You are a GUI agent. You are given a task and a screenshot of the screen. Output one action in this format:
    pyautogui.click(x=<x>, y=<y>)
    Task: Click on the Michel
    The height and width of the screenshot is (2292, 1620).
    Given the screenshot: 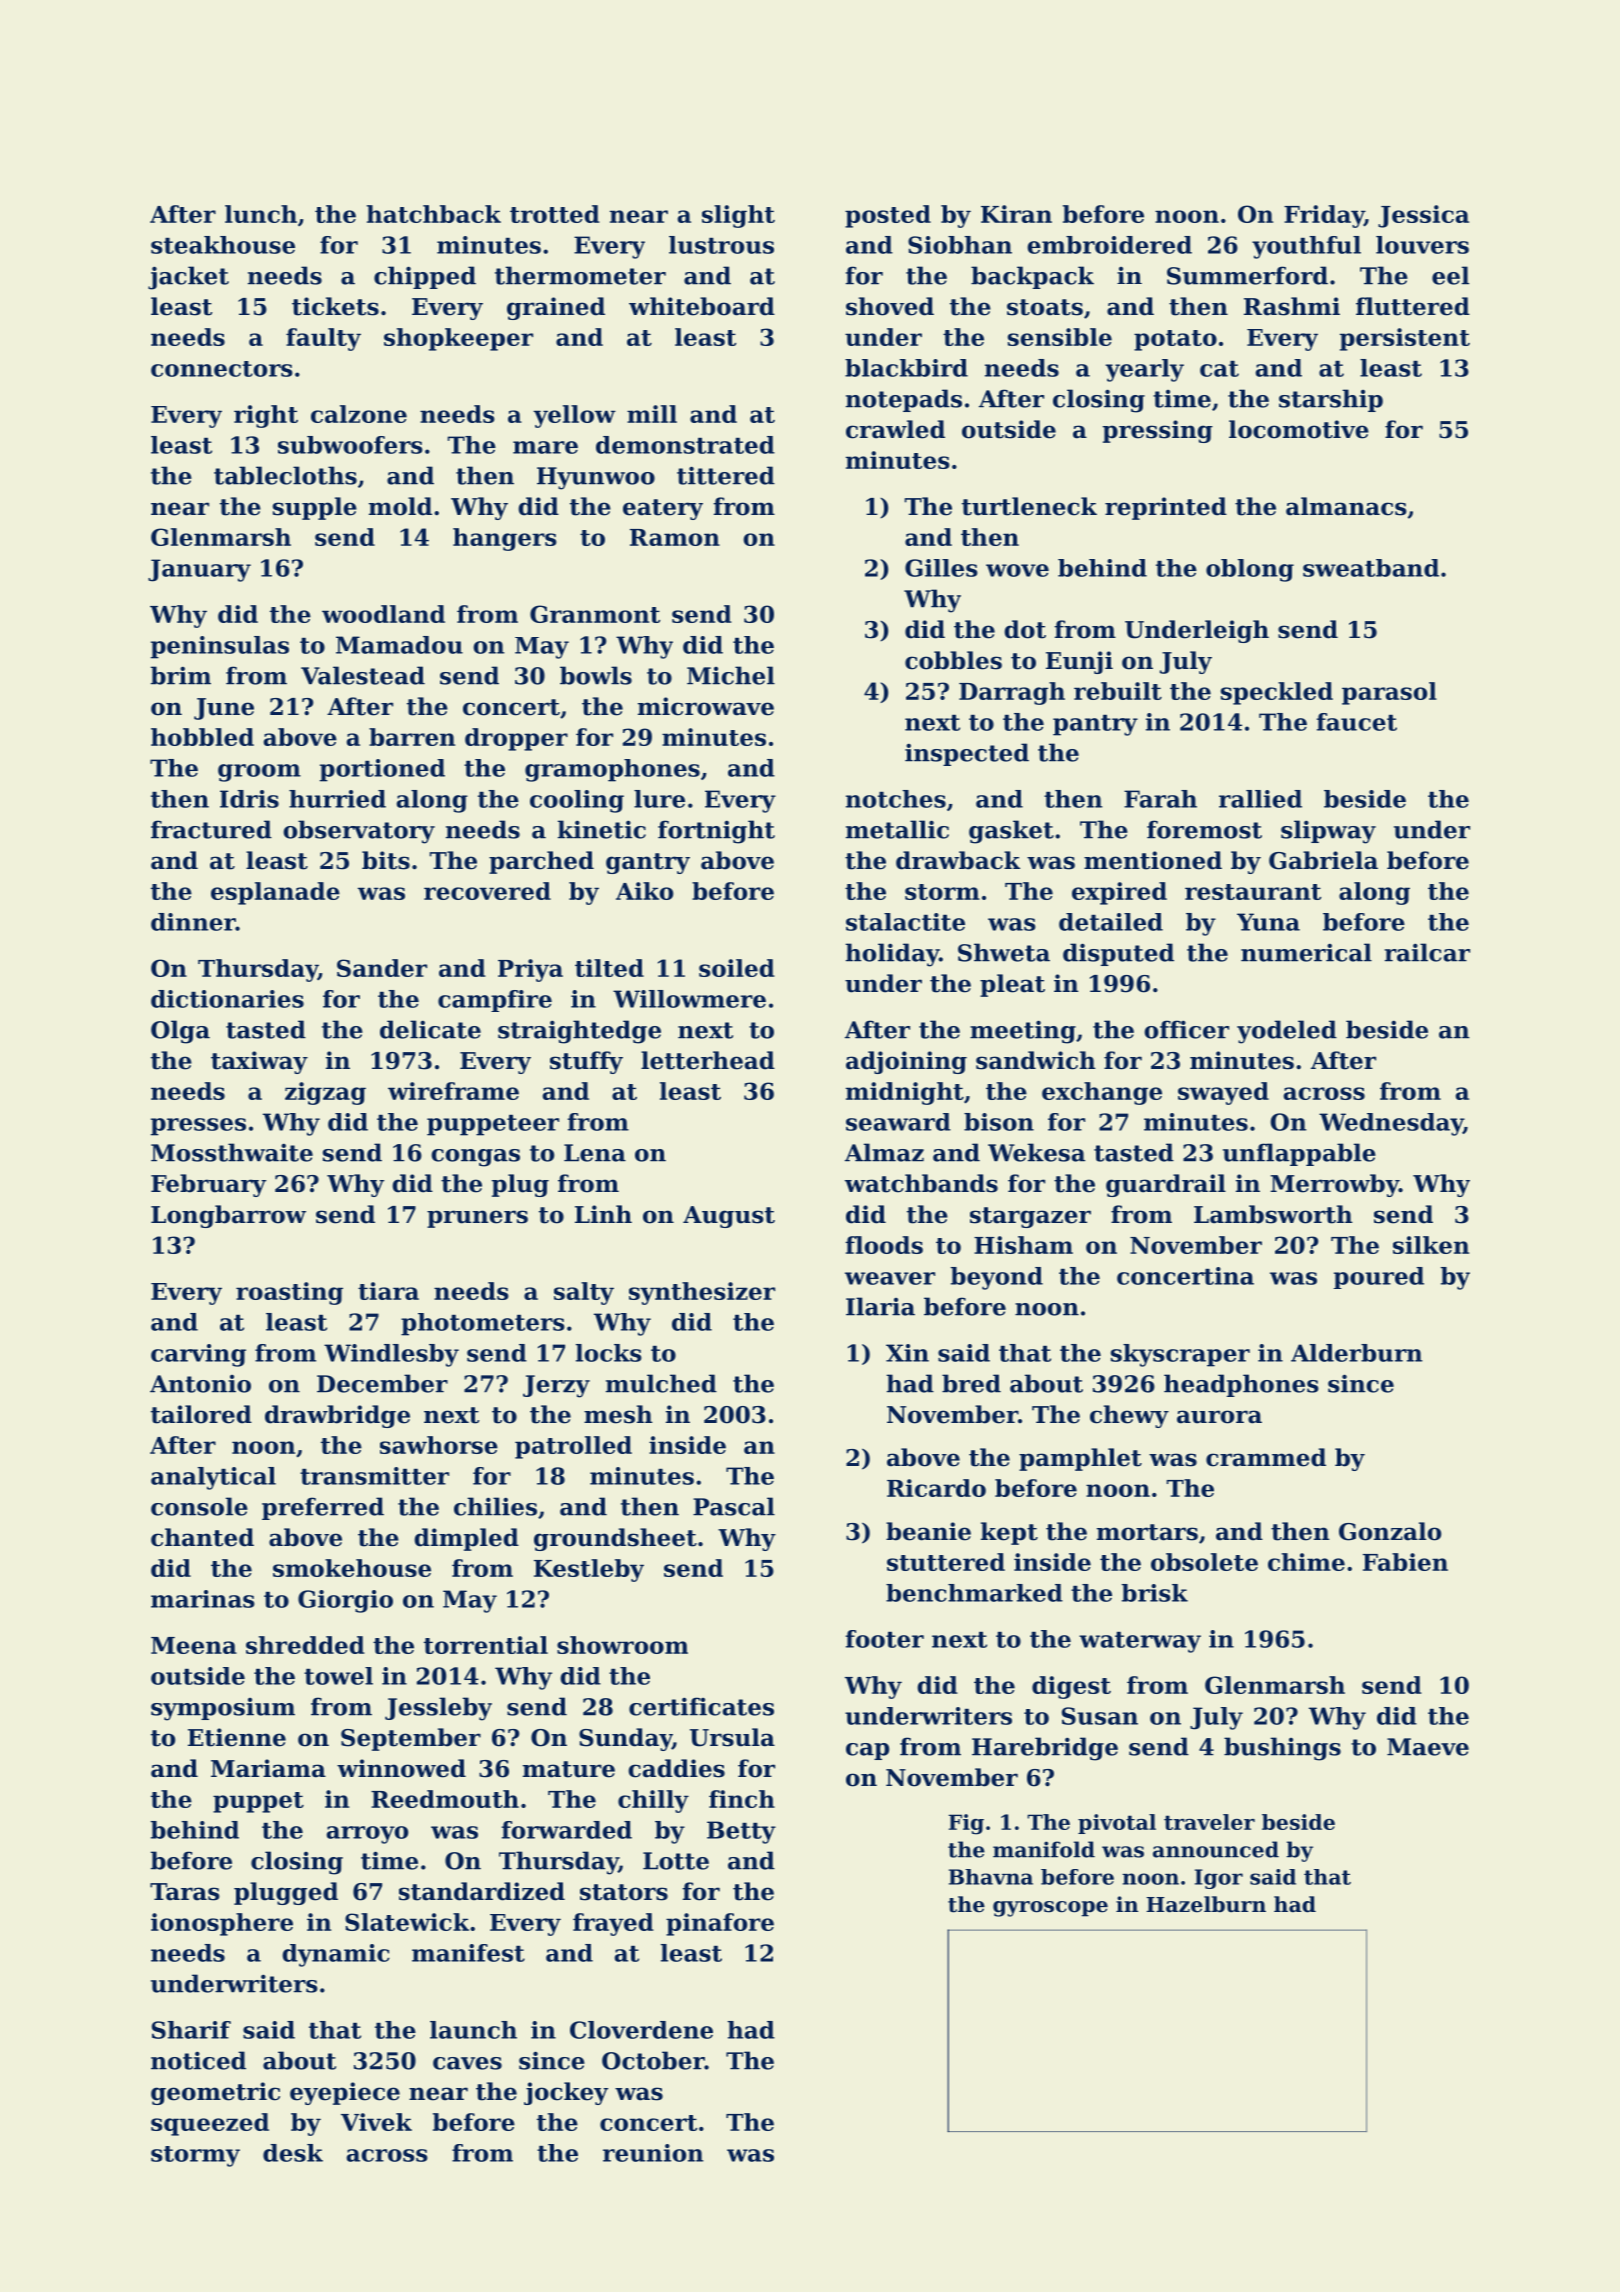 What is the action you would take?
    pyautogui.click(x=731, y=675)
